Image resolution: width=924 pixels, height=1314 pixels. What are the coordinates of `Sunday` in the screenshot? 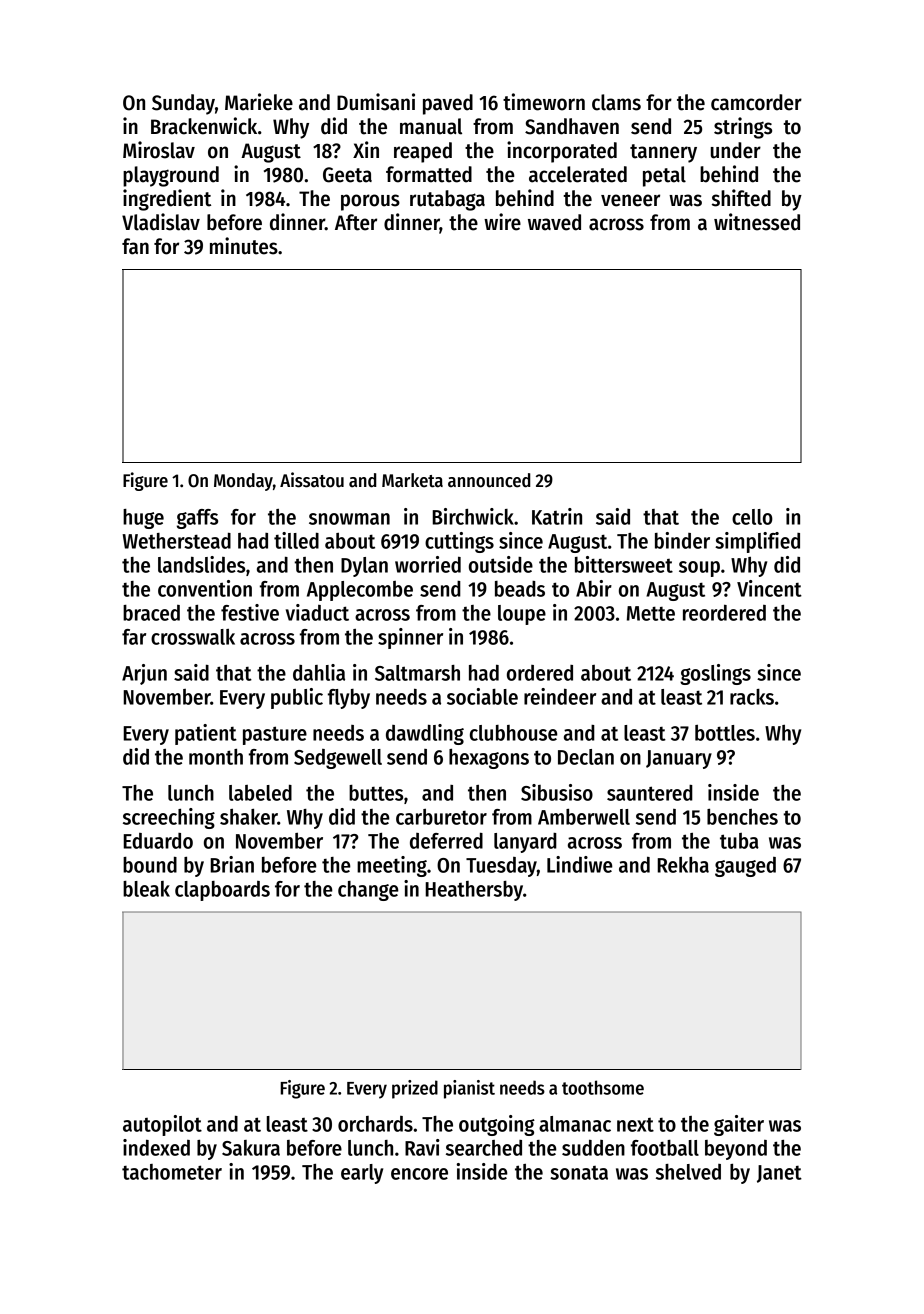 It's located at (183, 104).
